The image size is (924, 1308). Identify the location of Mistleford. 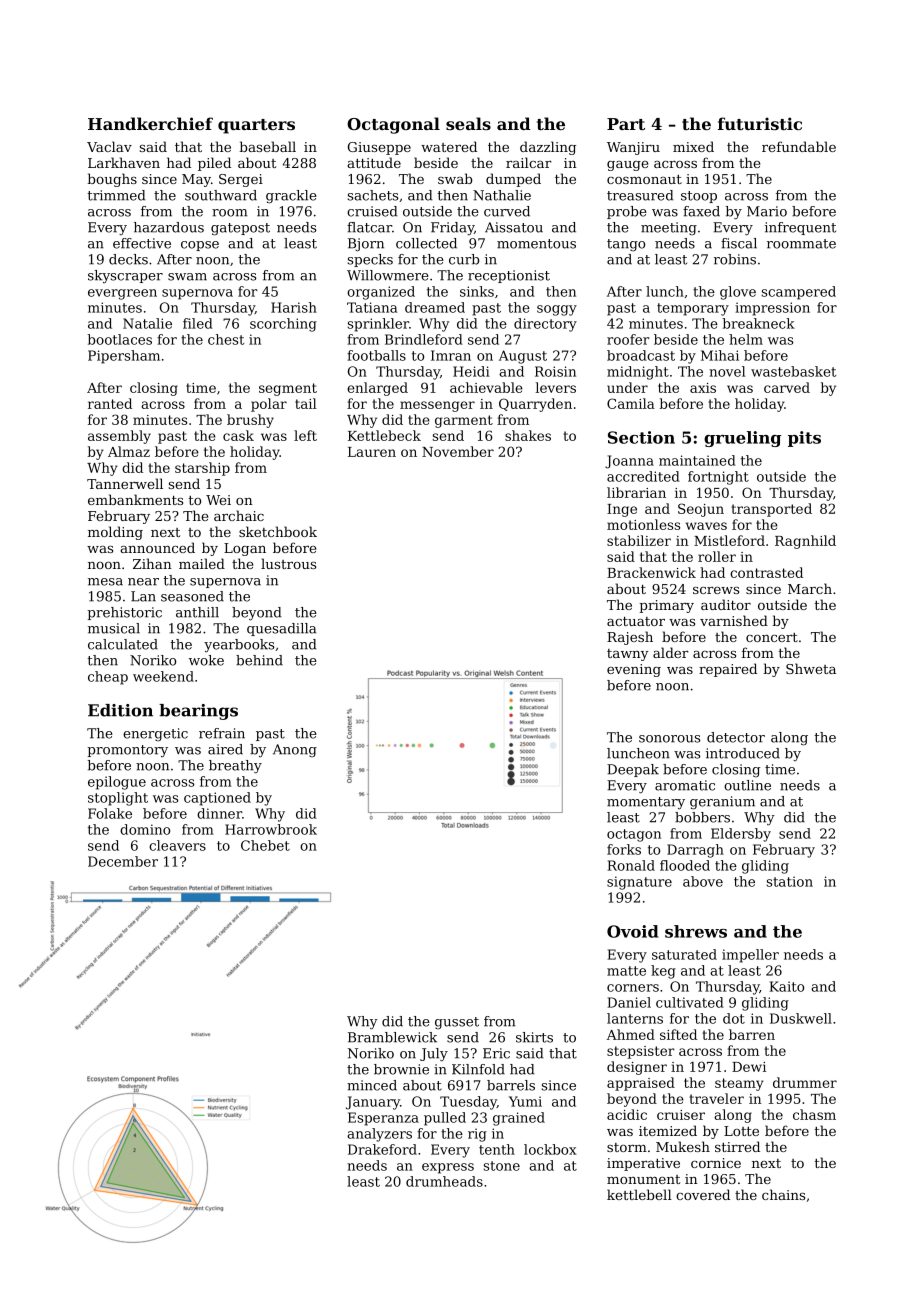
(729, 540).
